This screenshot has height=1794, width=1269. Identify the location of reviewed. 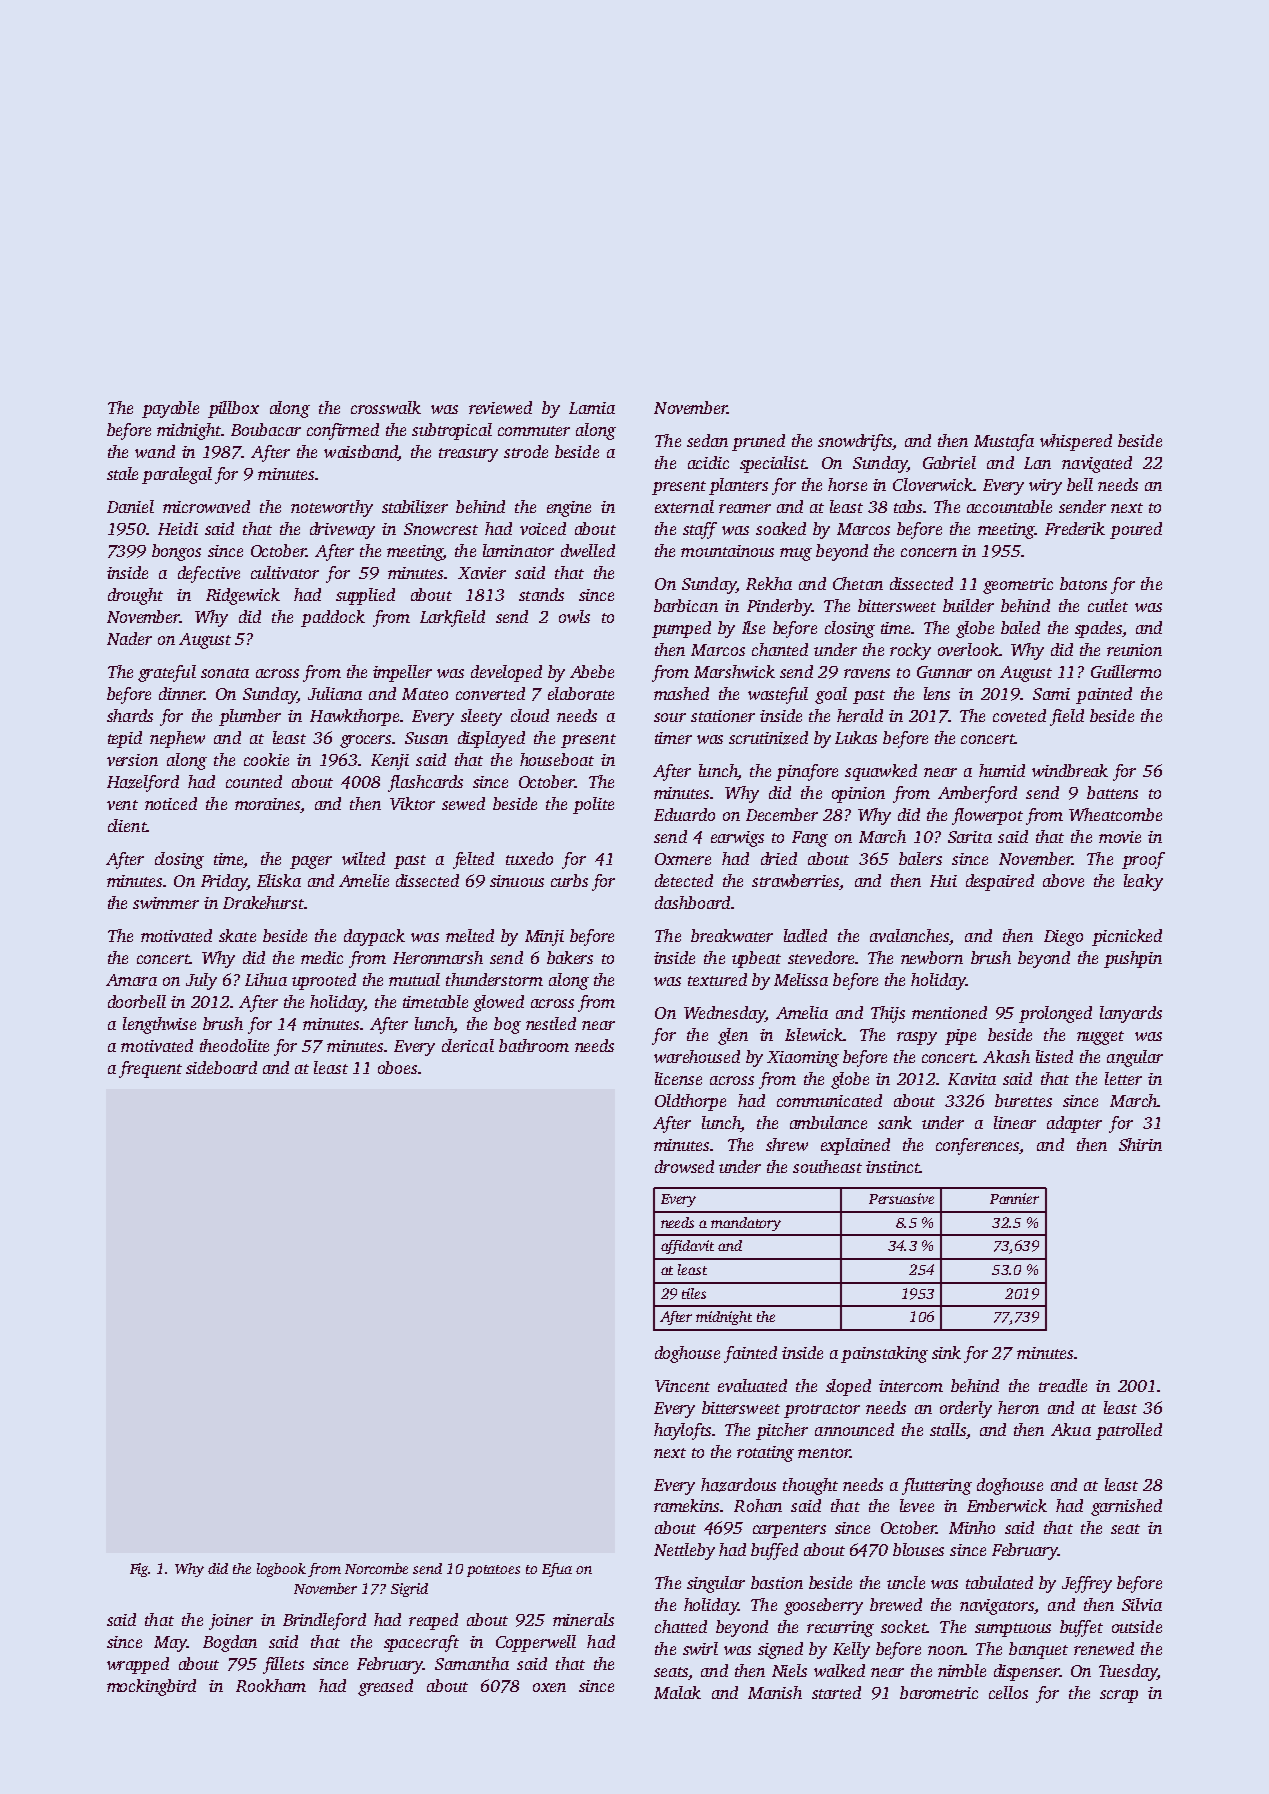
(500, 407).
